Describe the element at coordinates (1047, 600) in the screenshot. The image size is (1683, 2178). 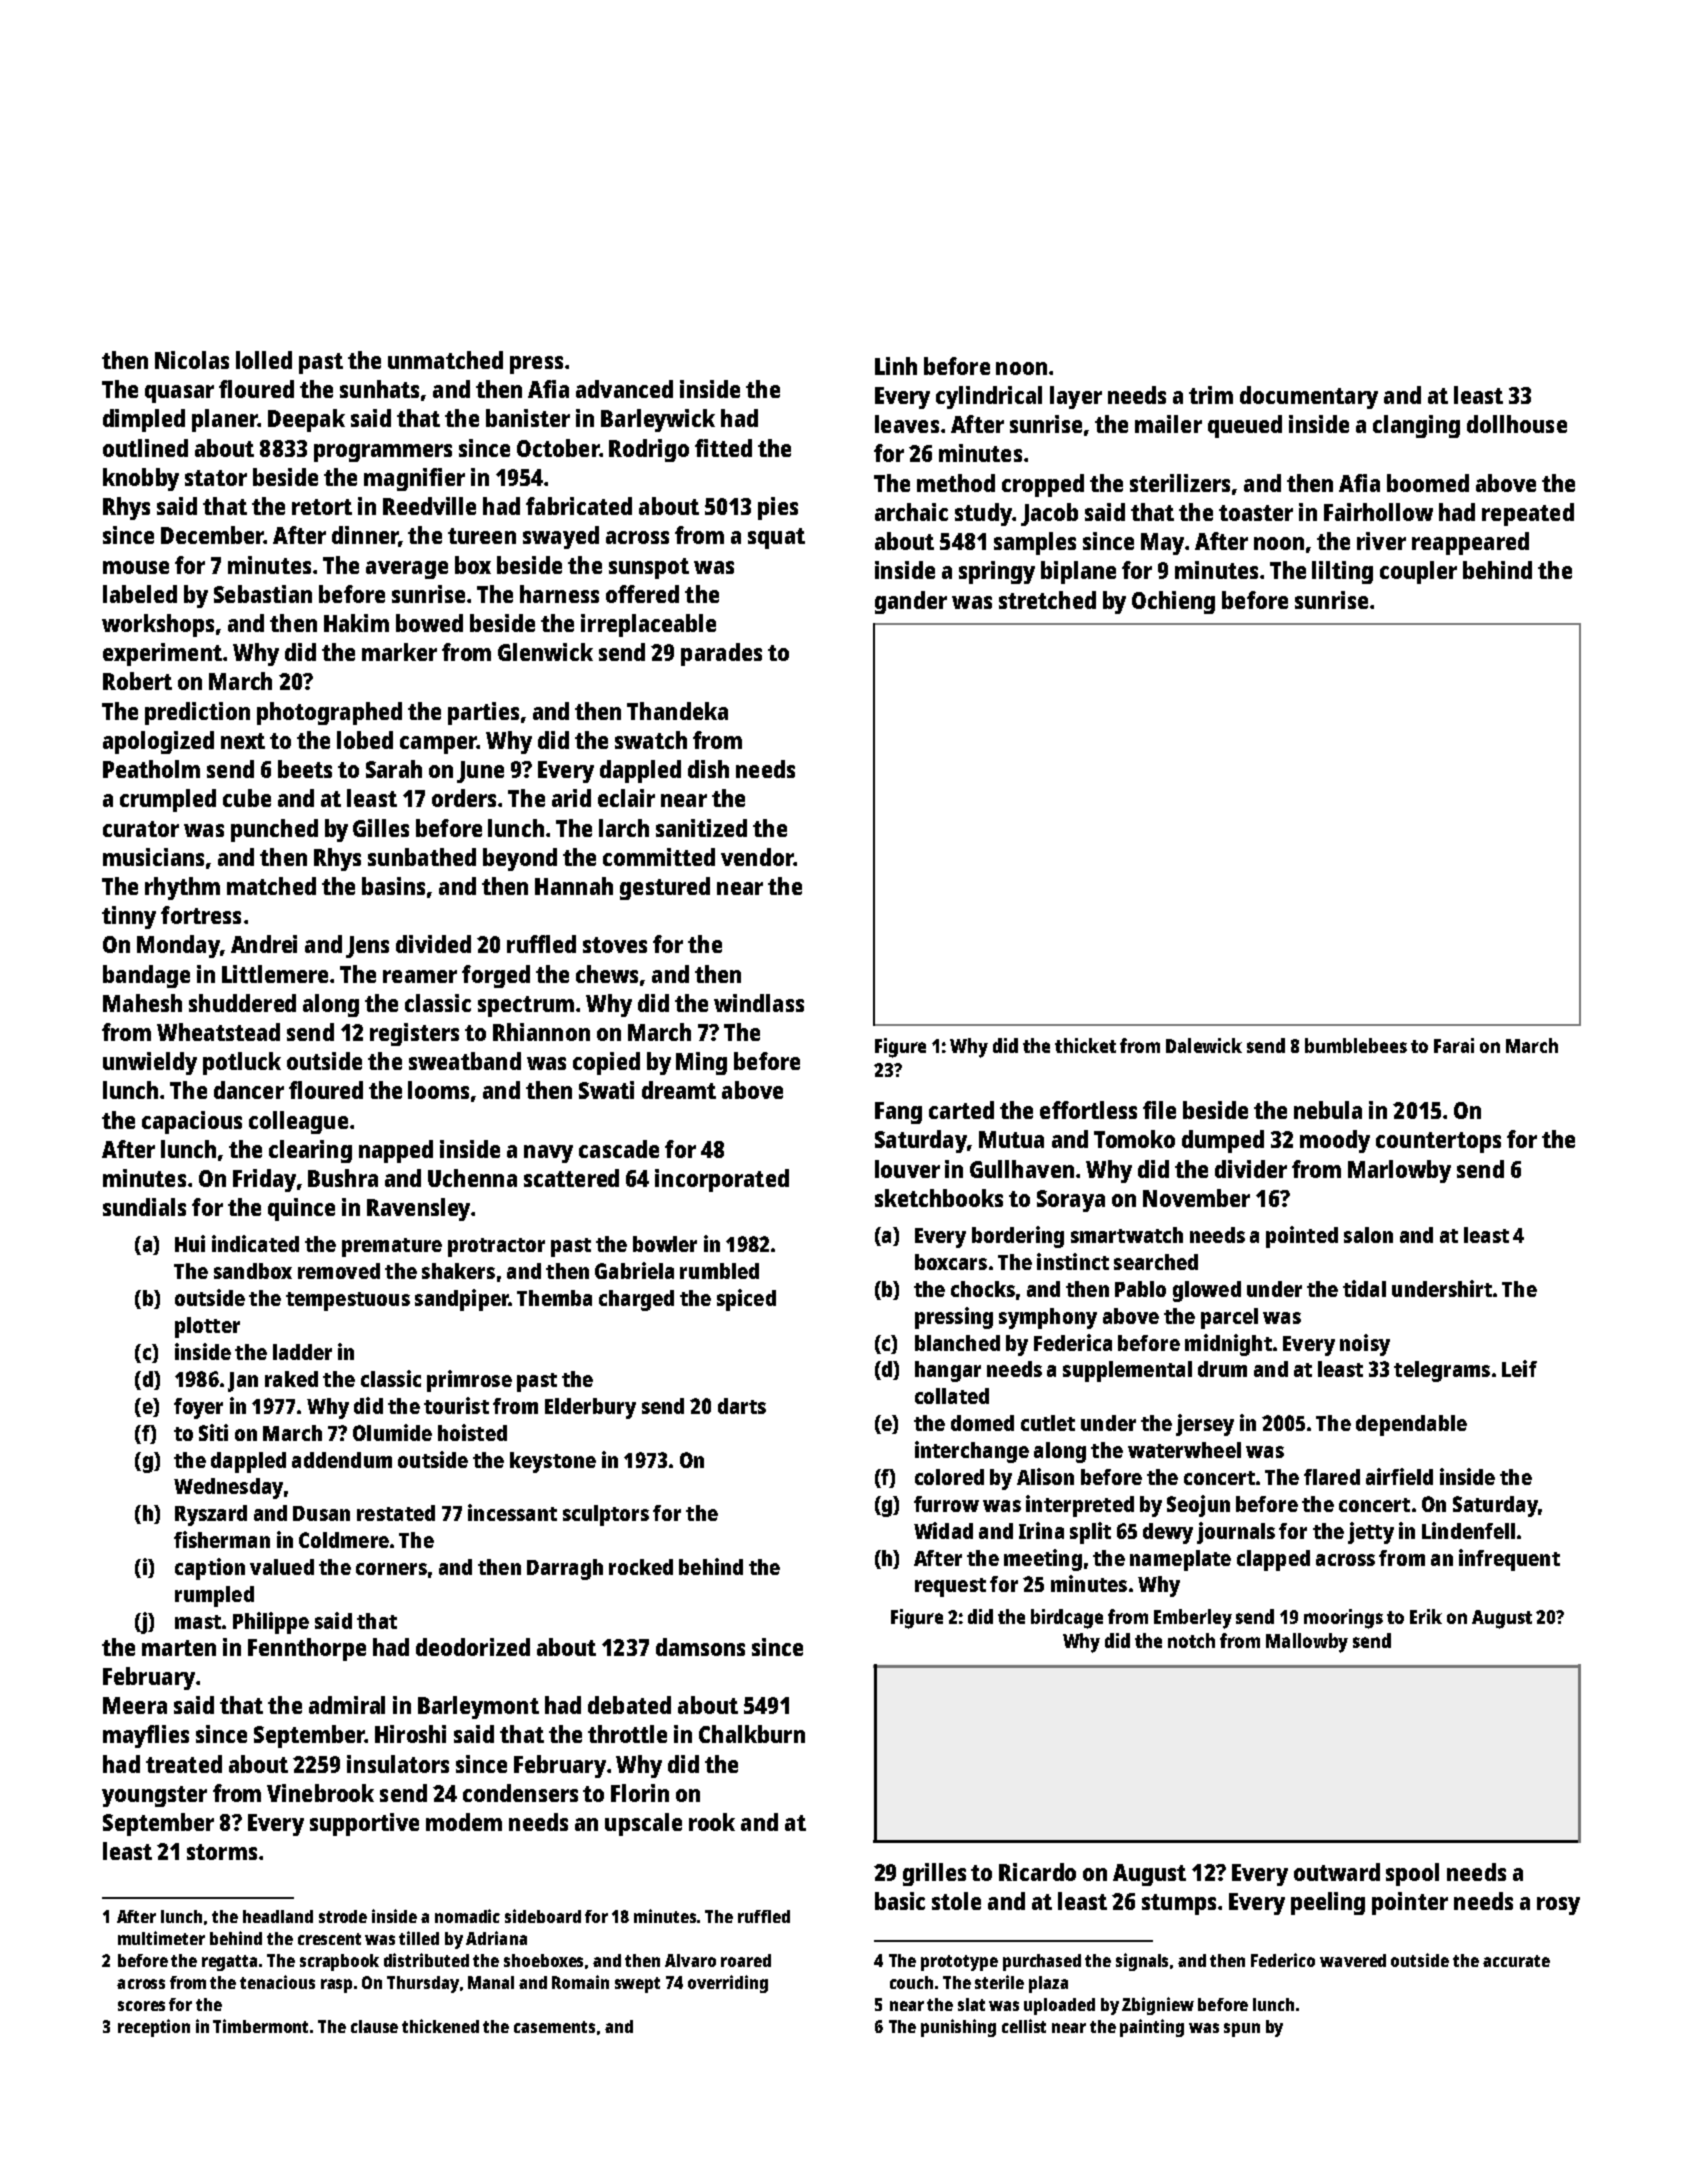
I see `stretched` at that location.
